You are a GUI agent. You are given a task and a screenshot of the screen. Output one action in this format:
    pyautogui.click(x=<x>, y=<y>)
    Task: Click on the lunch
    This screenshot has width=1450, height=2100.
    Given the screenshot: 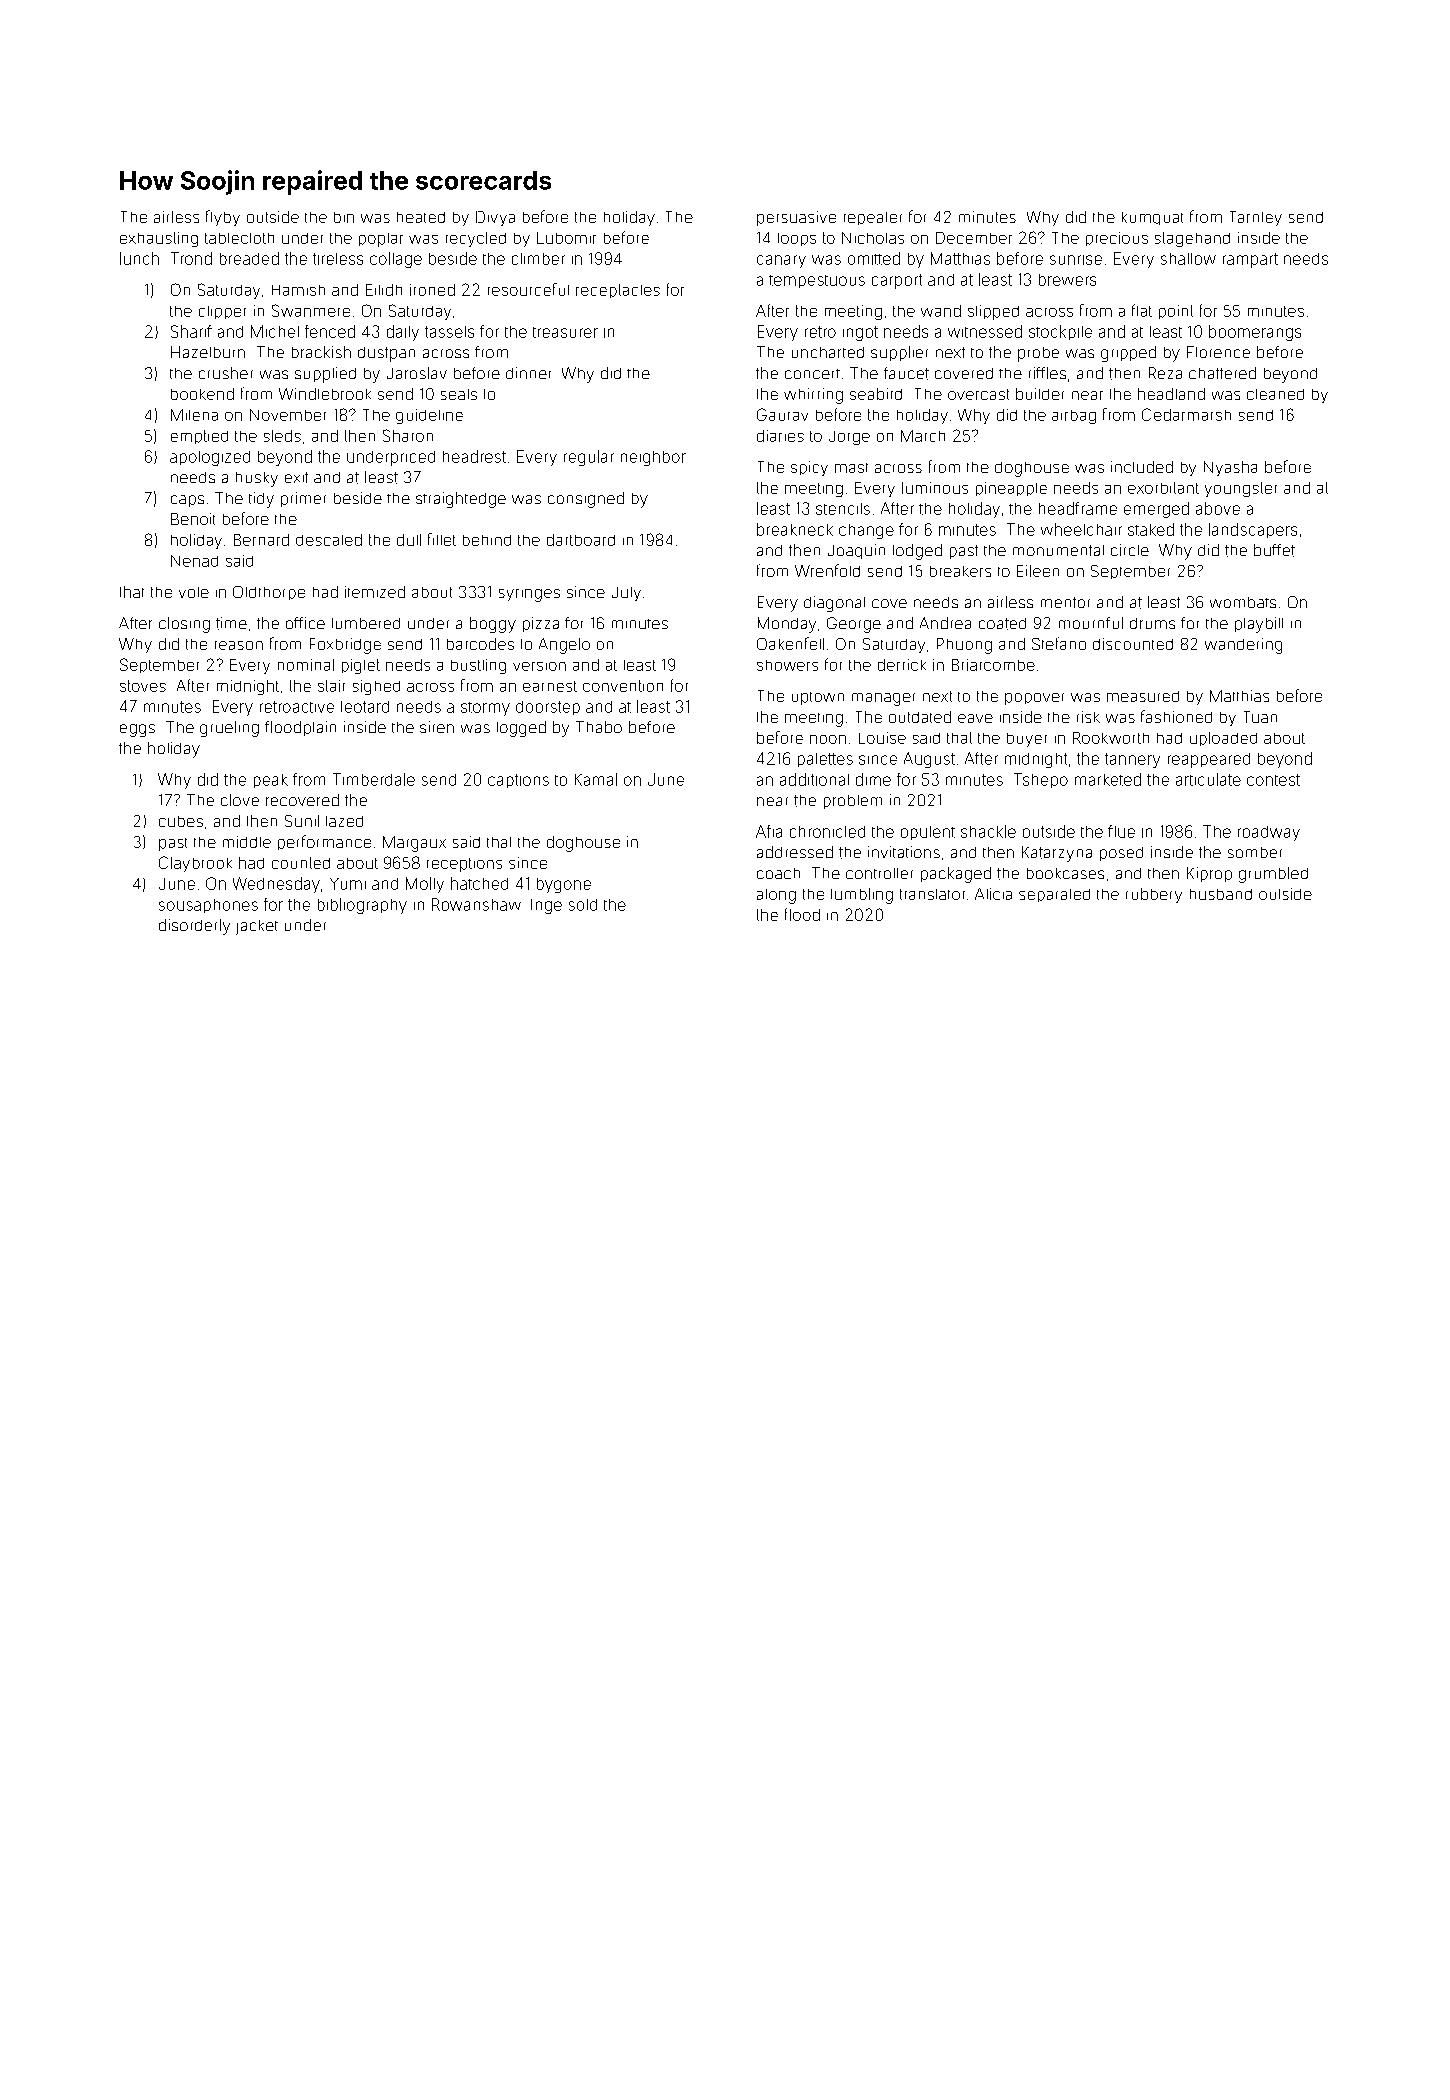 What is the action you would take?
    pyautogui.click(x=139, y=258)
